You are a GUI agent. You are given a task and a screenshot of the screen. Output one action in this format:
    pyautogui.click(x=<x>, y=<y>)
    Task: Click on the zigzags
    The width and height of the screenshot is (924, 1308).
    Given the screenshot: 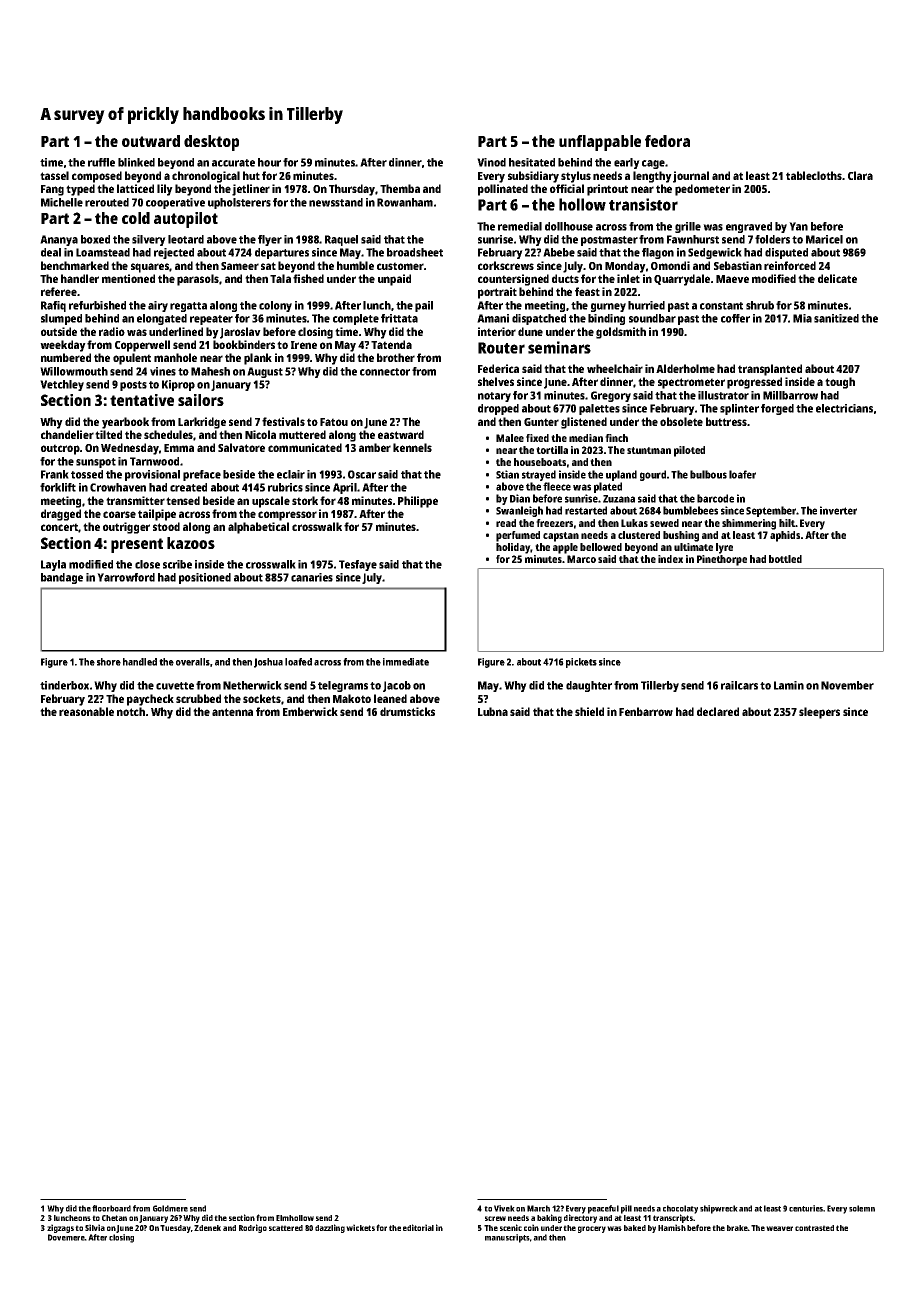 What is the action you would take?
    pyautogui.click(x=60, y=1228)
